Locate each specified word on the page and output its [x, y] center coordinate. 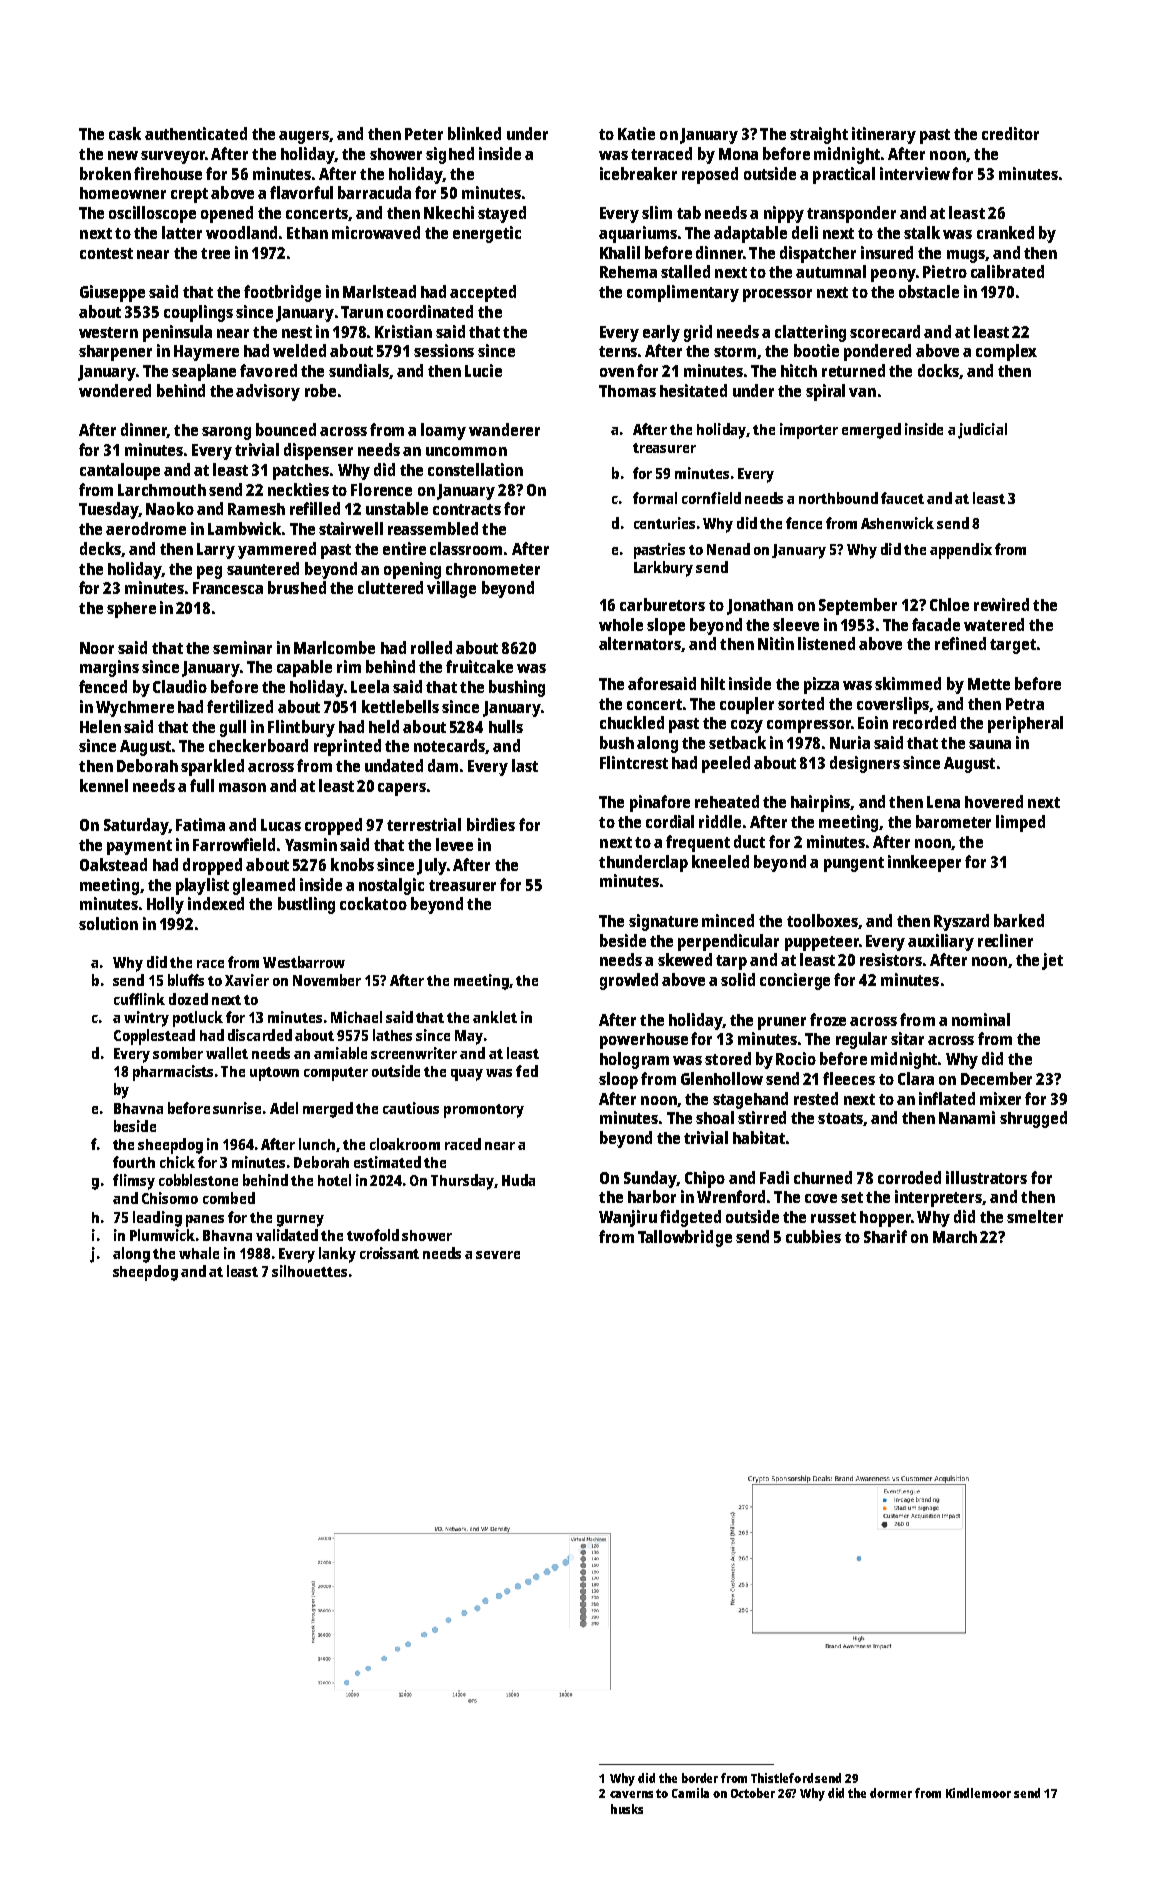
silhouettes [309, 1271]
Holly [165, 905]
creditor [1010, 133]
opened [227, 214]
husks [627, 1809]
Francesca [228, 588]
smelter [1035, 1216]
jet [1052, 961]
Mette [989, 684]
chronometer [493, 569]
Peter [424, 134]
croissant [389, 1253]
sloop [618, 1080]
